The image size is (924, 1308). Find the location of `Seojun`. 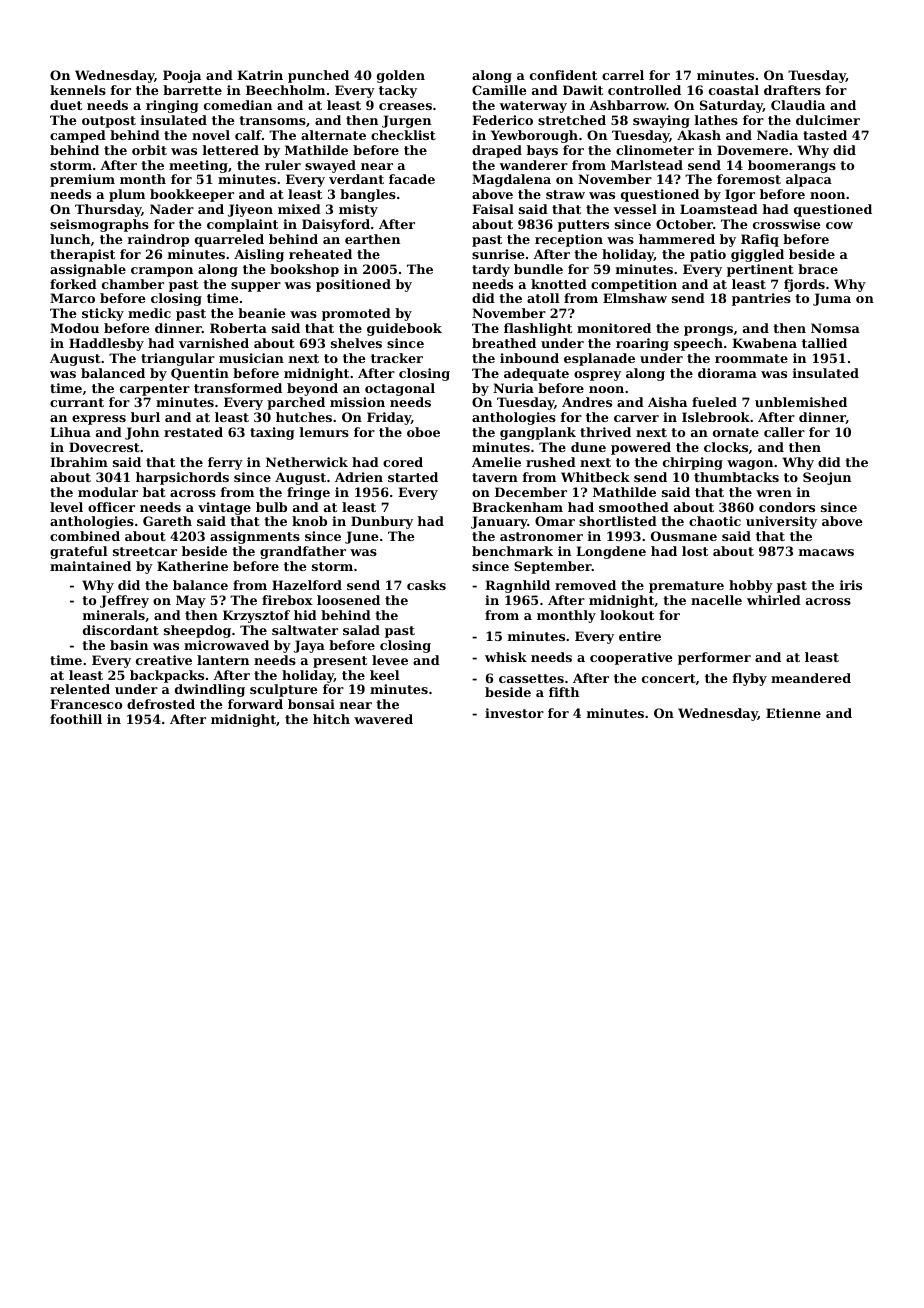

Seojun is located at coordinates (827, 478).
